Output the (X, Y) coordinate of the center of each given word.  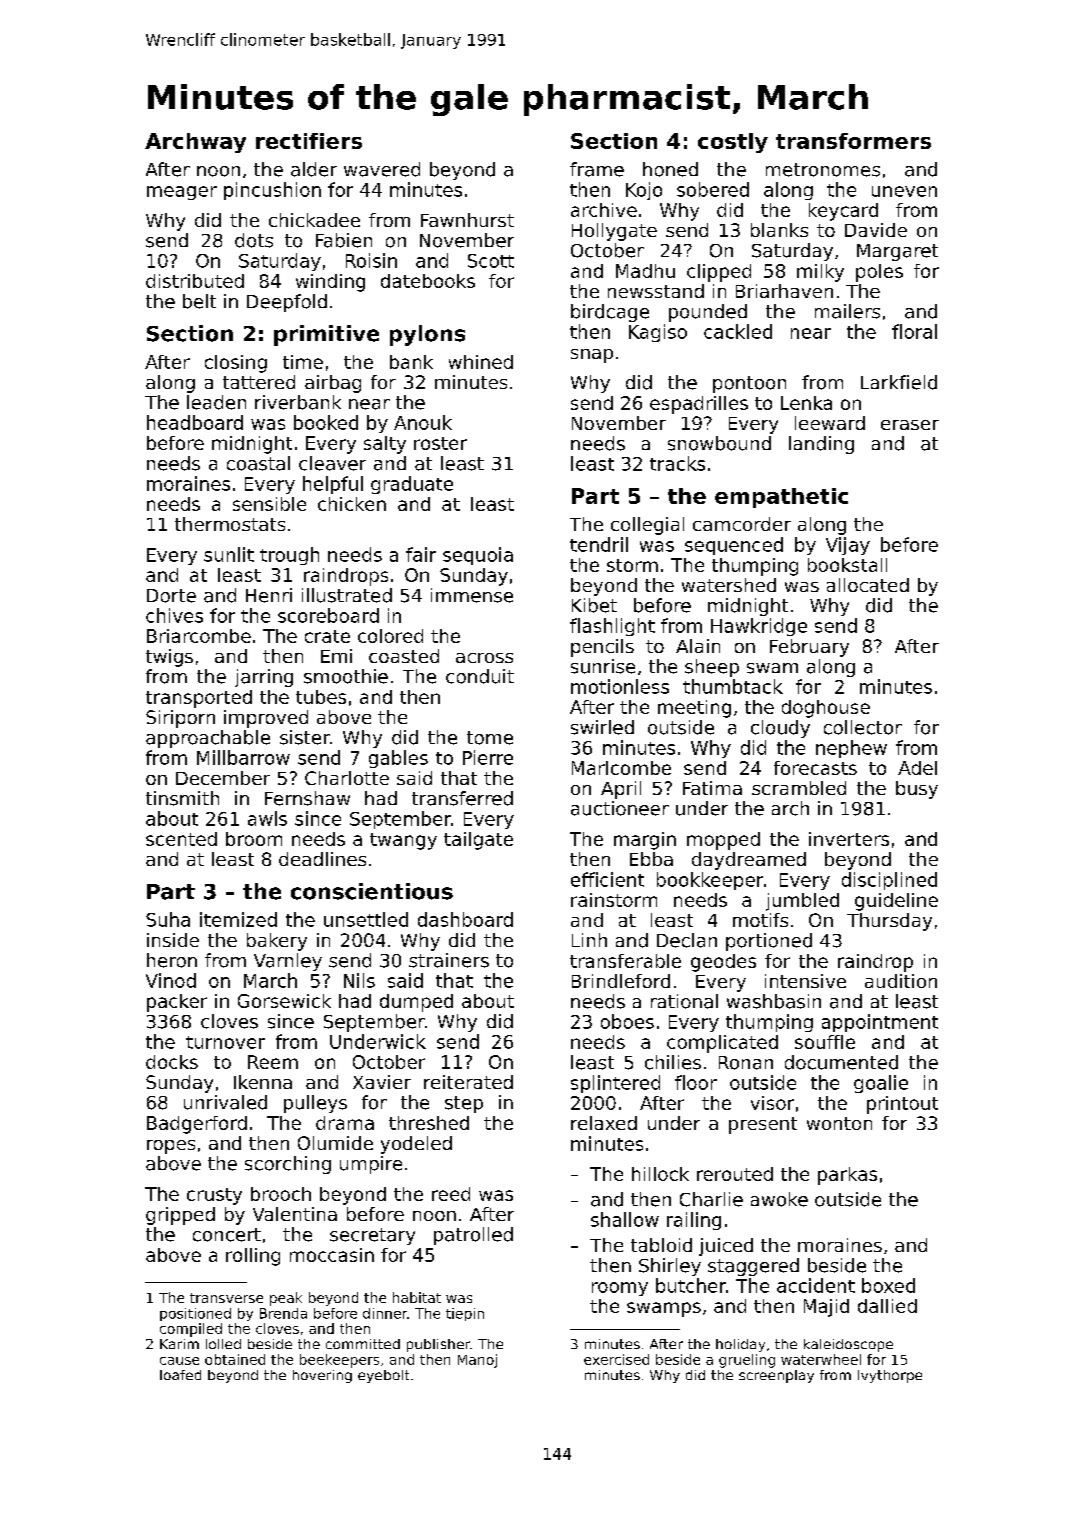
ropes (171, 1147)
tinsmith (182, 798)
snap (592, 356)
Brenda (283, 1313)
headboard (195, 422)
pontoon (749, 384)
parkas (847, 1176)
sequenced (734, 546)
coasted (404, 656)
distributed (195, 281)
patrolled (473, 1236)
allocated (868, 585)
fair (421, 554)
